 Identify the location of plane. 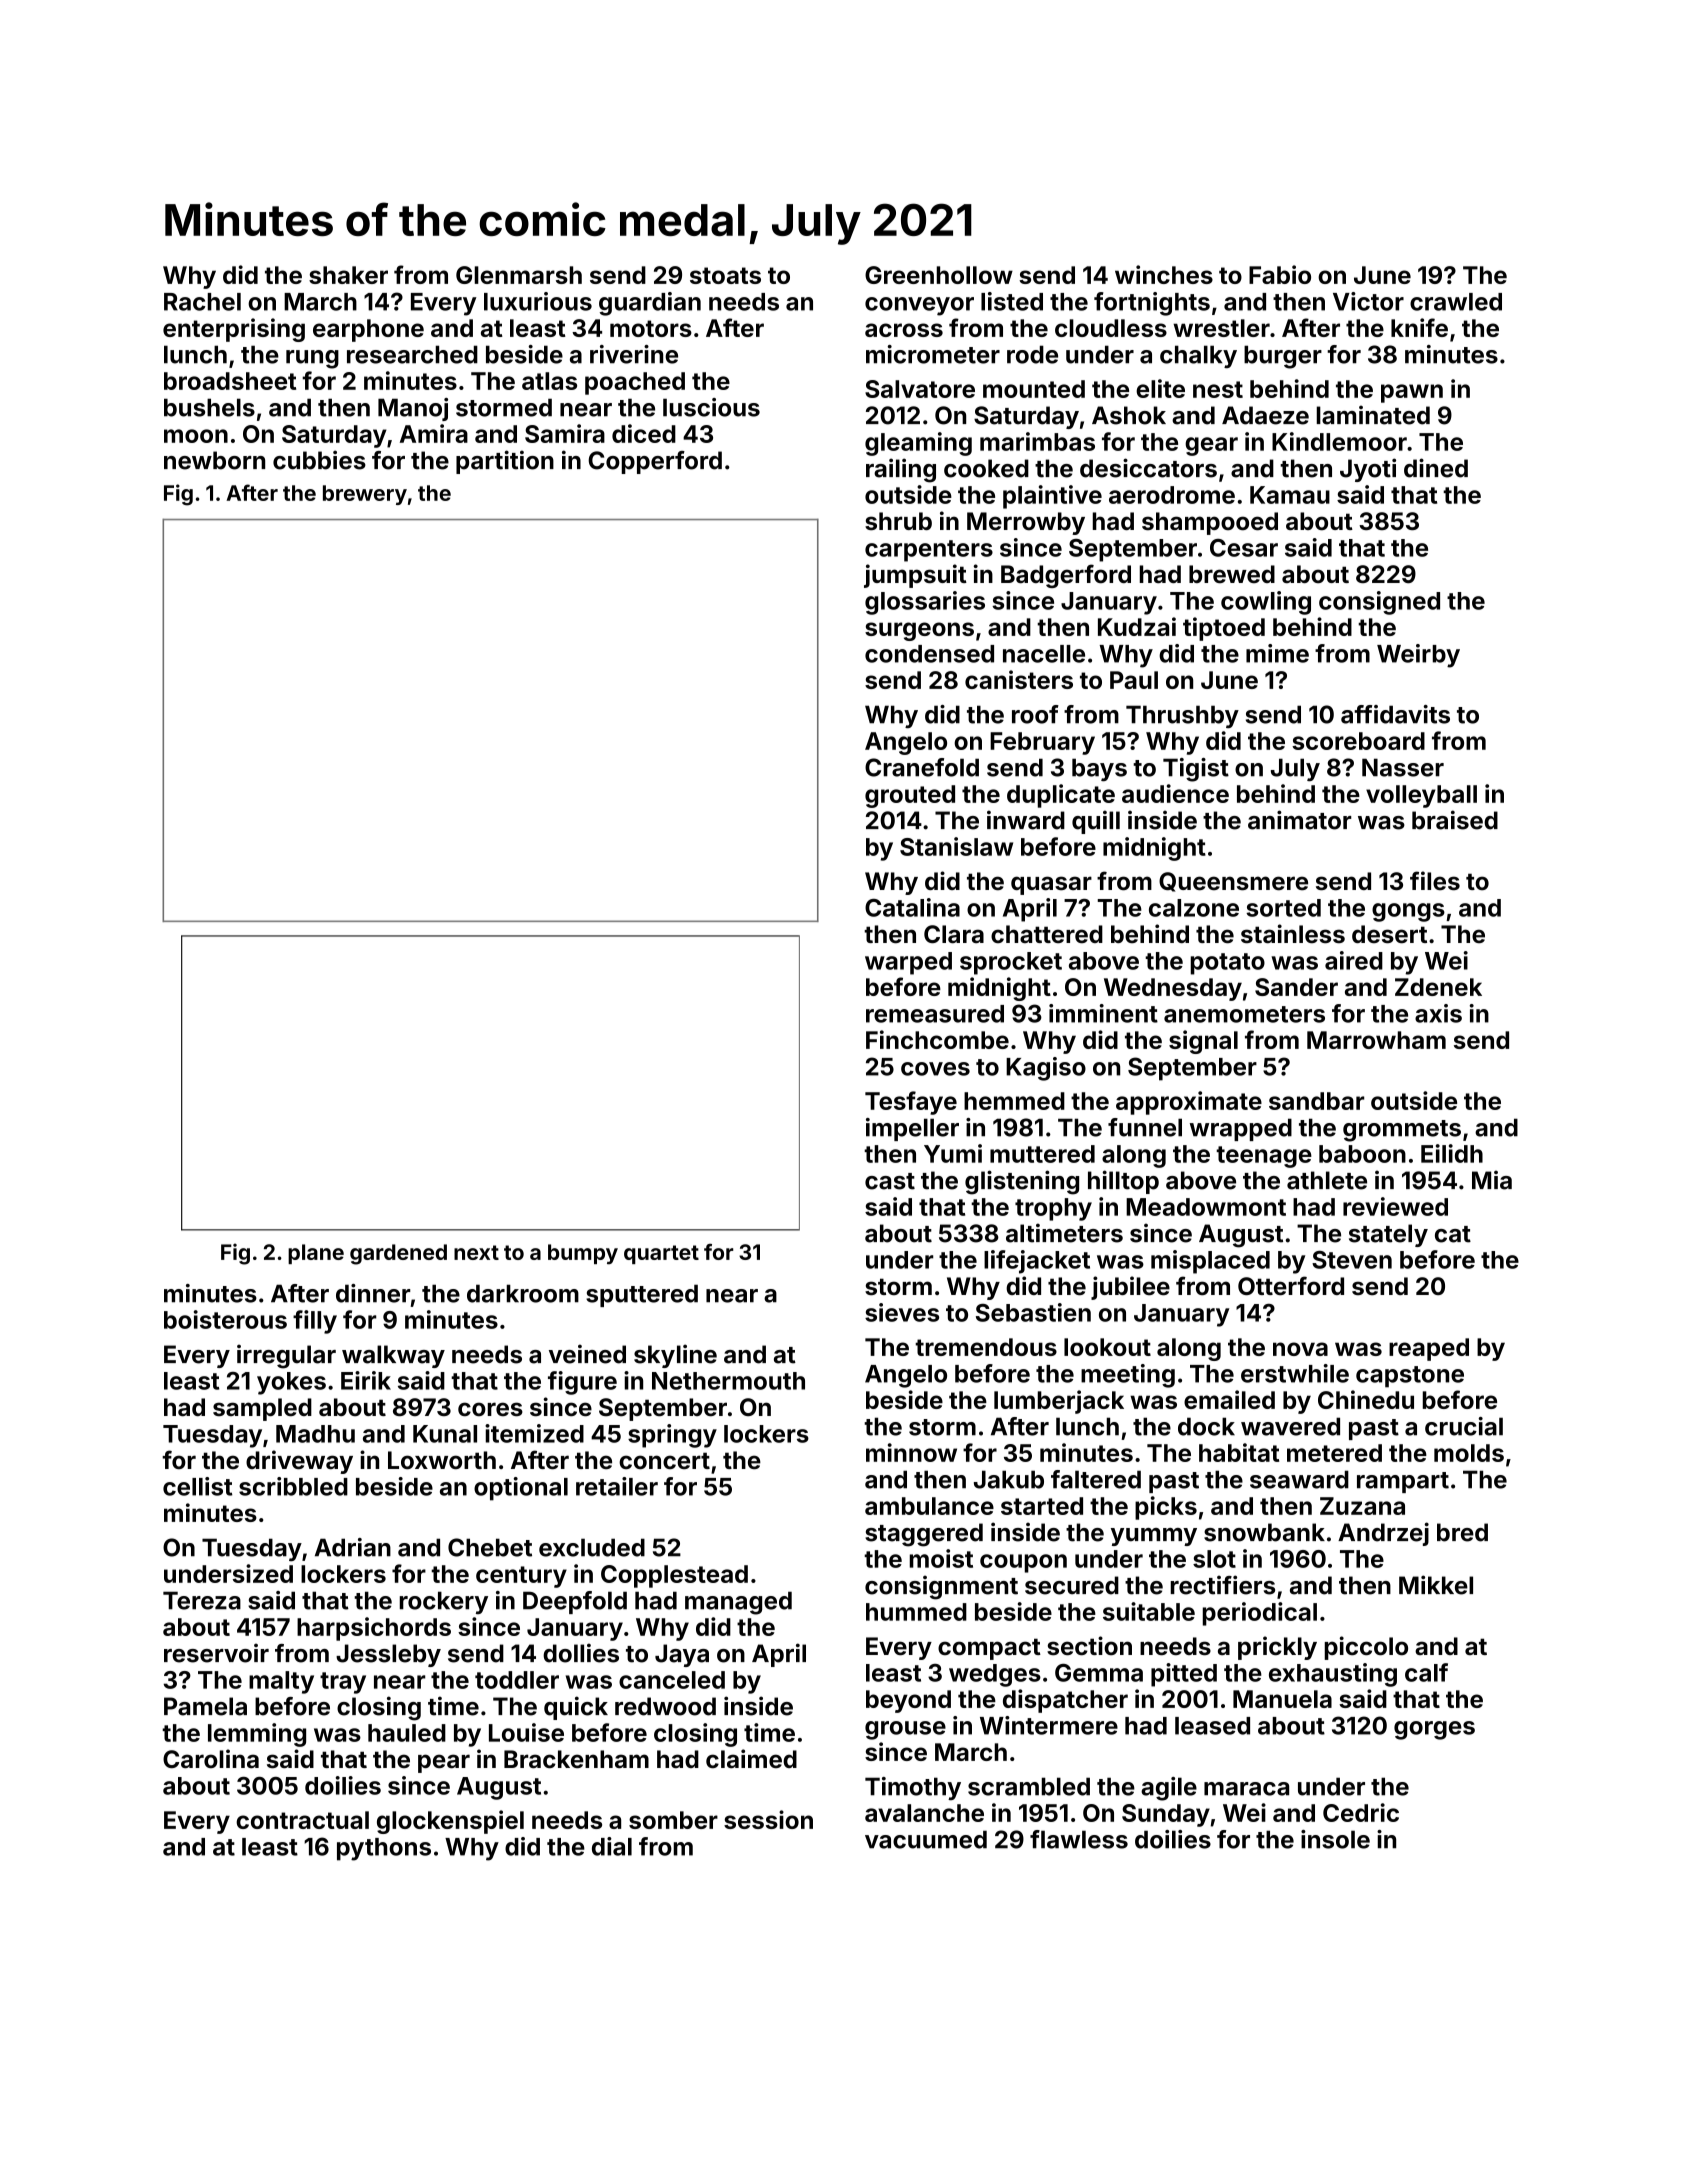
(316, 1254).
